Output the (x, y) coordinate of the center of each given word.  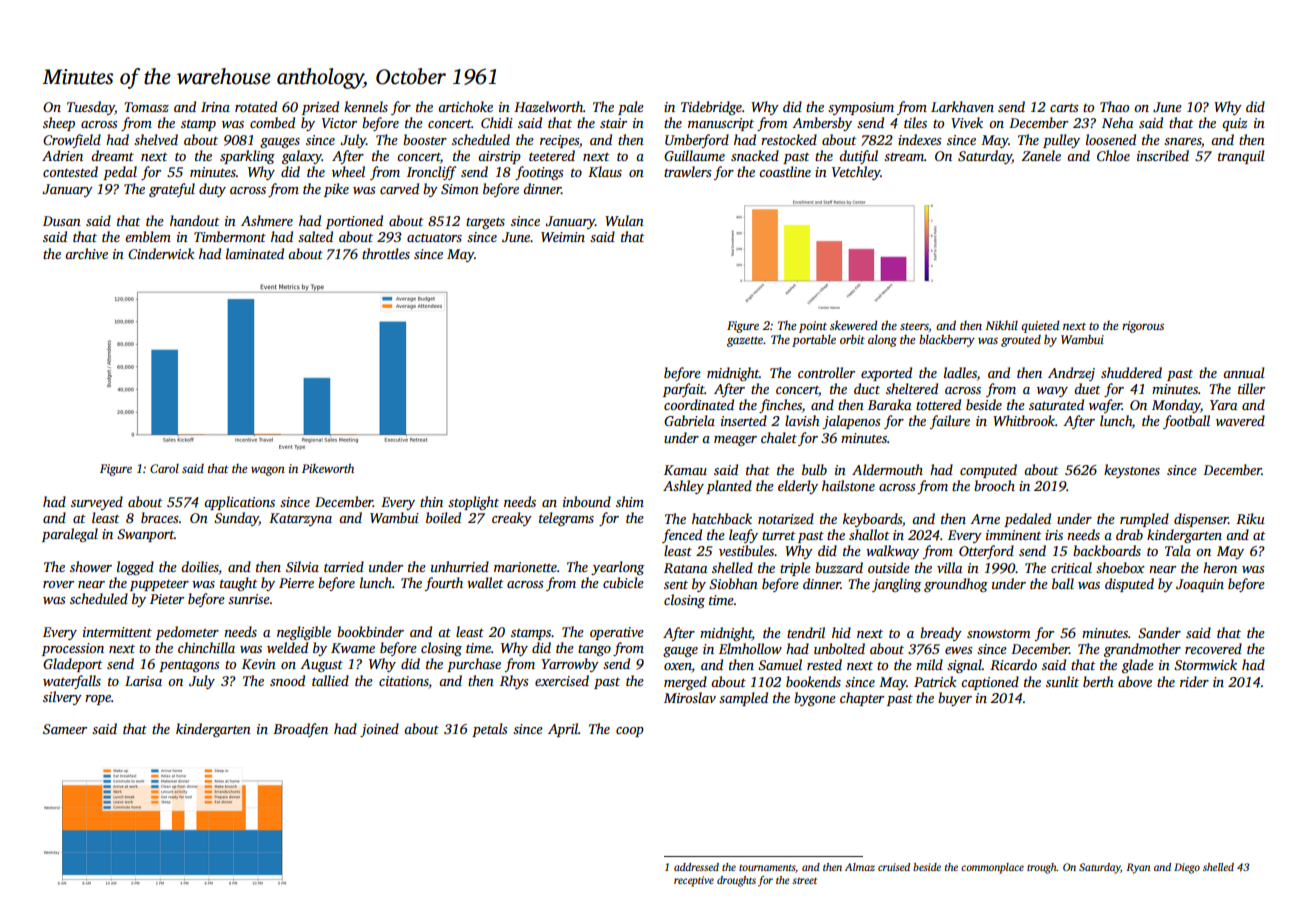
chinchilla (206, 647)
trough (1042, 868)
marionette (525, 567)
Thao (1114, 106)
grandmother (1142, 650)
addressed (696, 867)
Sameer (65, 729)
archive (86, 253)
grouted (1021, 341)
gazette (745, 341)
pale (631, 108)
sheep (59, 124)
